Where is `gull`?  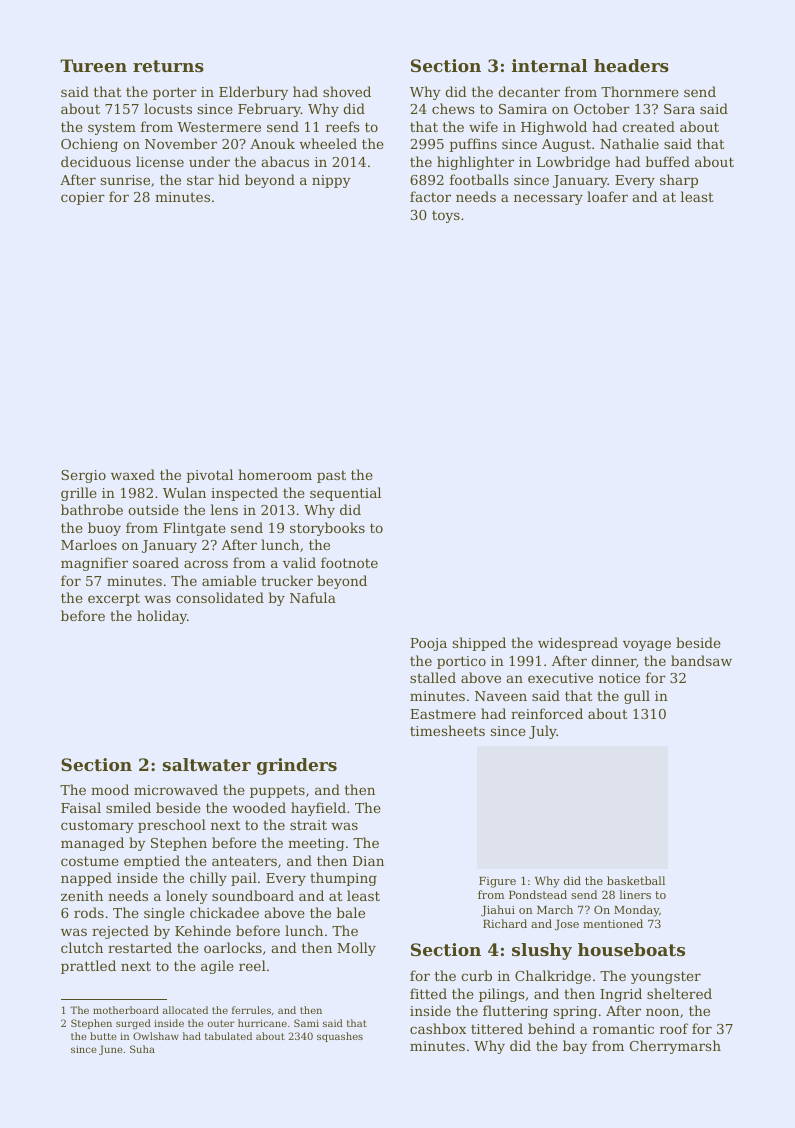
gull is located at coordinates (637, 697).
